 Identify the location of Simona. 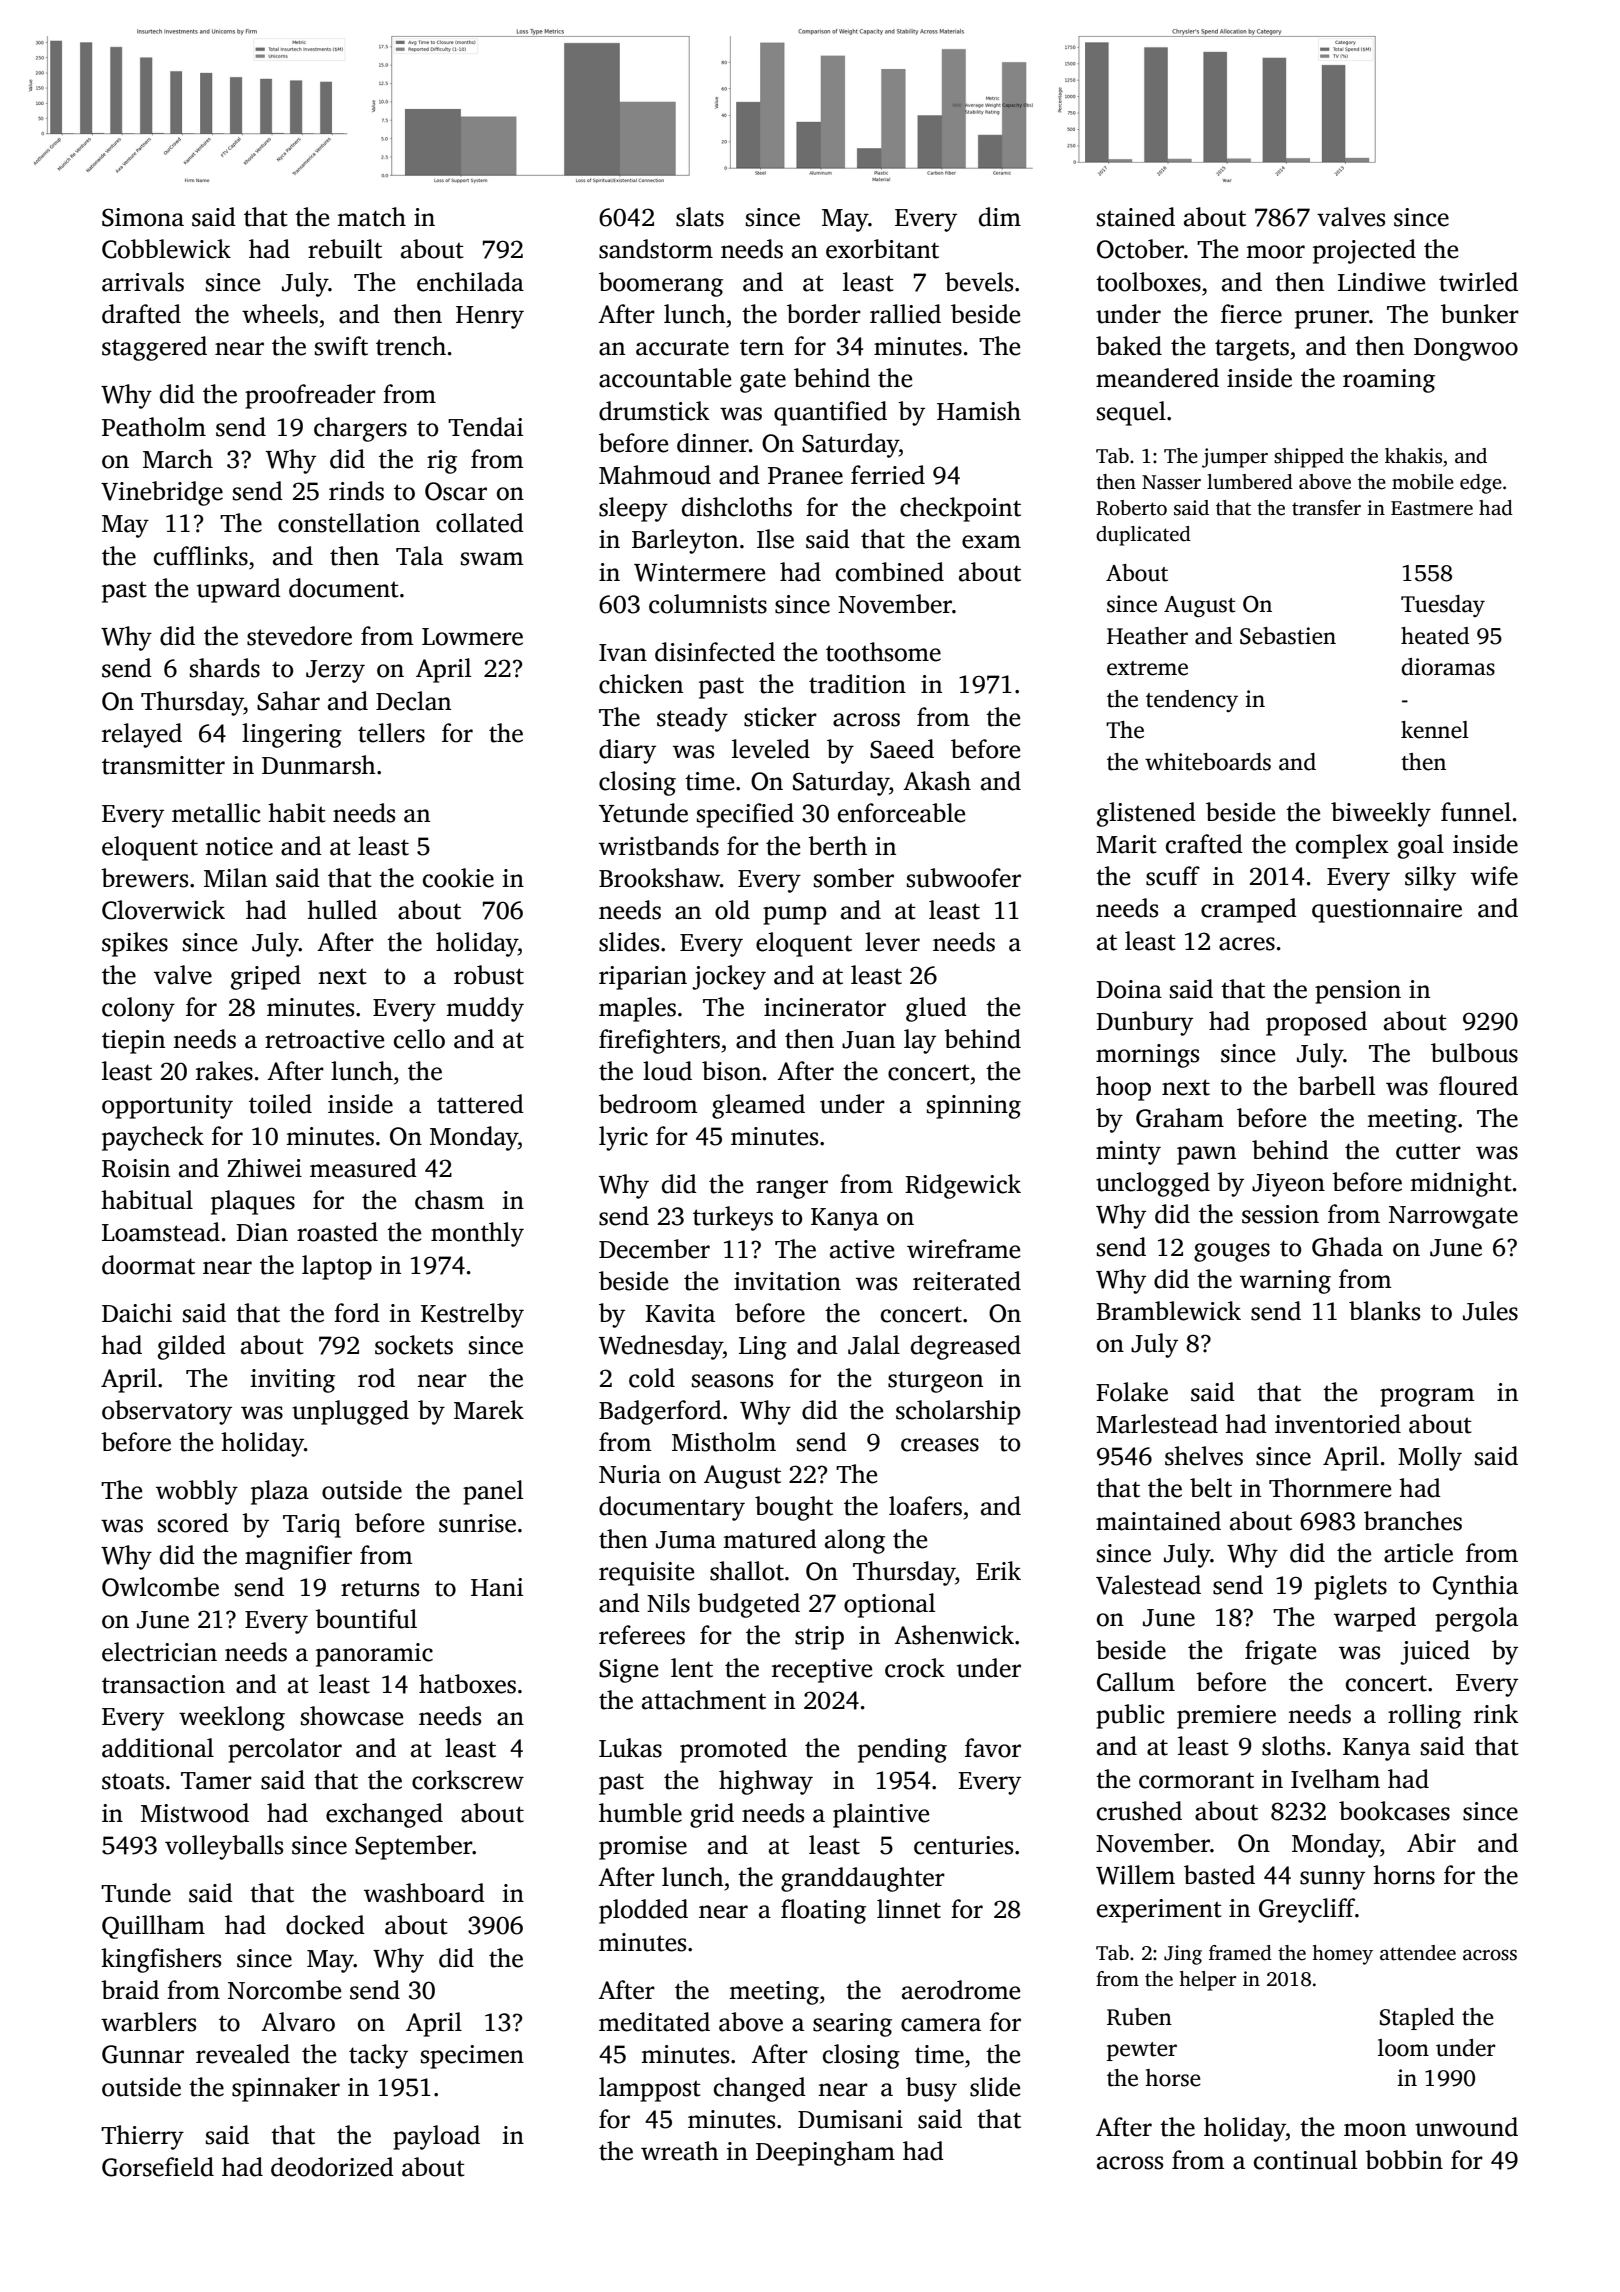
(143, 217).
